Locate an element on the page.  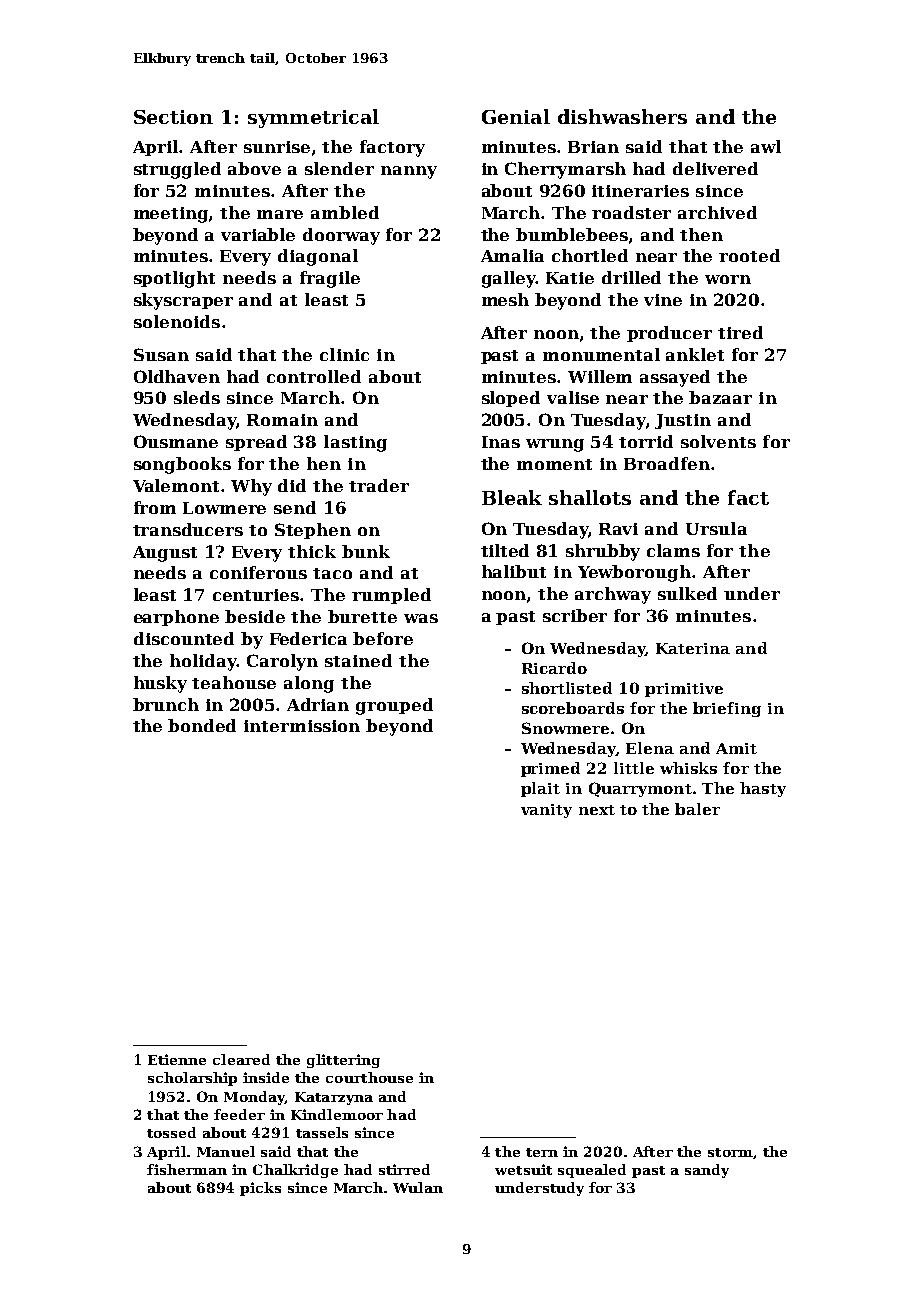
centuries is located at coordinates (256, 595).
